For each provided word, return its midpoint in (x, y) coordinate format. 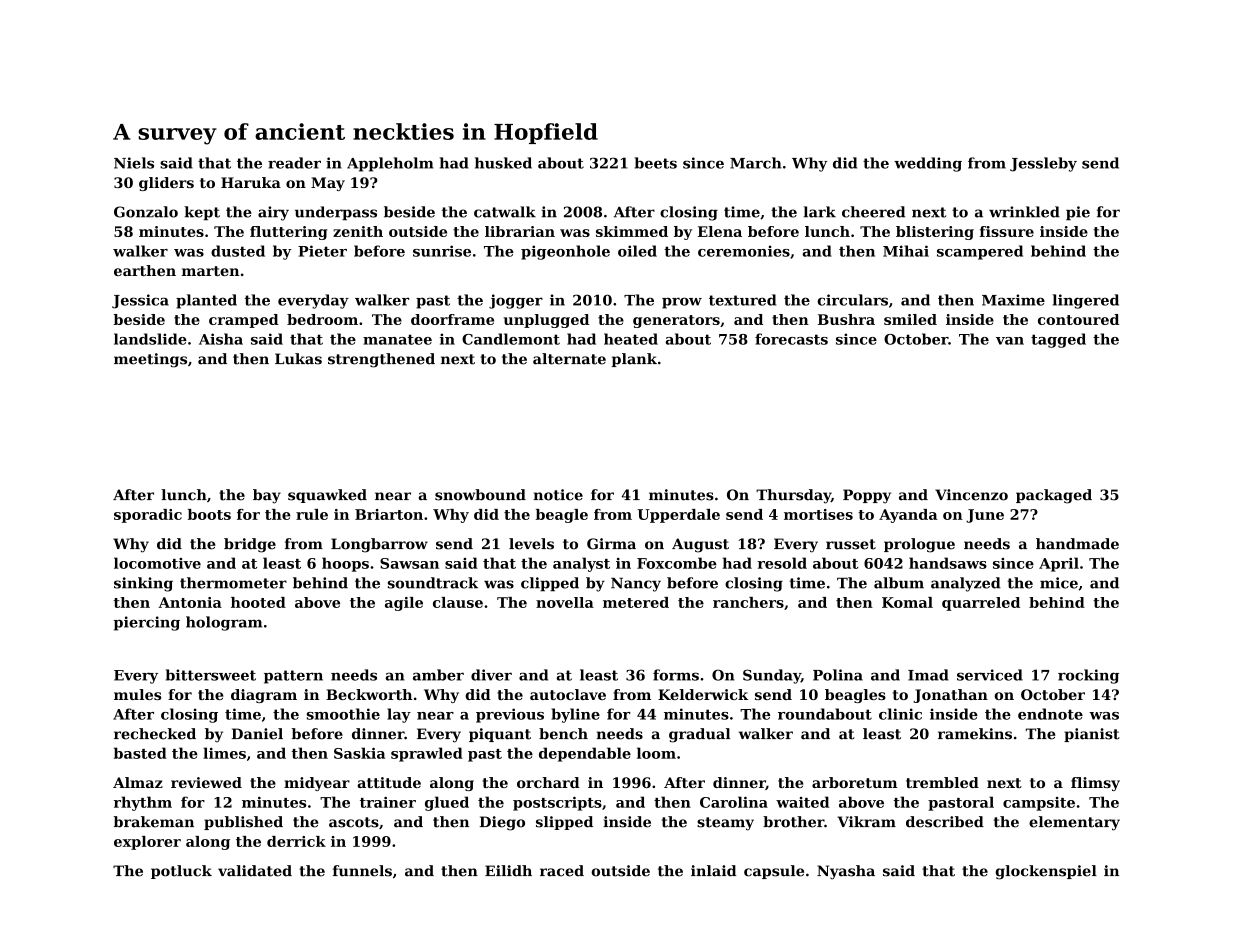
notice (558, 495)
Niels (134, 163)
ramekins (975, 734)
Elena (720, 231)
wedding (928, 164)
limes (224, 753)
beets (656, 163)
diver (491, 675)
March (755, 163)
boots (209, 514)
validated (255, 871)
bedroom (322, 319)
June (985, 516)
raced (562, 871)
